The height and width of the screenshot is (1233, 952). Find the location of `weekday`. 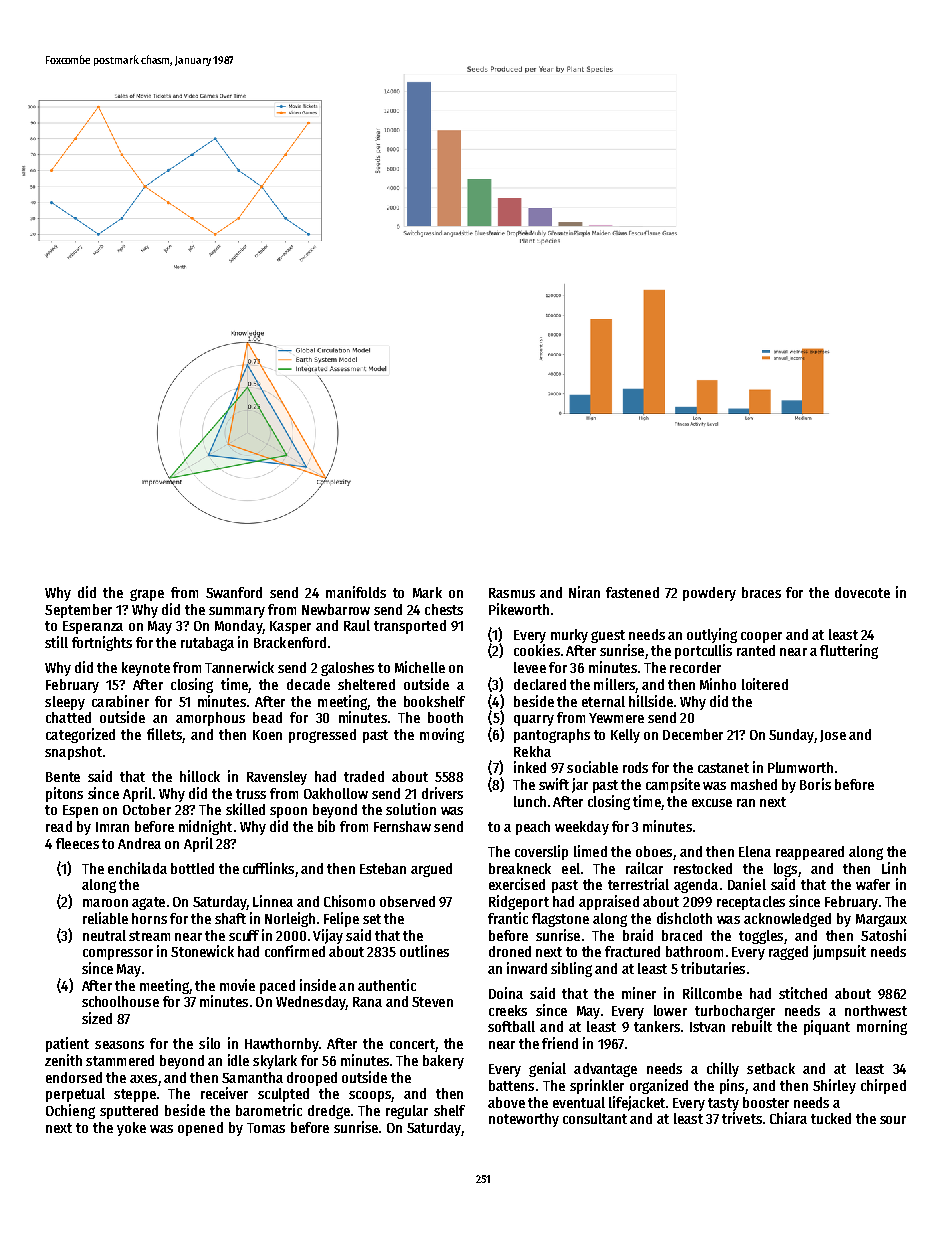

weekday is located at coordinates (582, 828).
